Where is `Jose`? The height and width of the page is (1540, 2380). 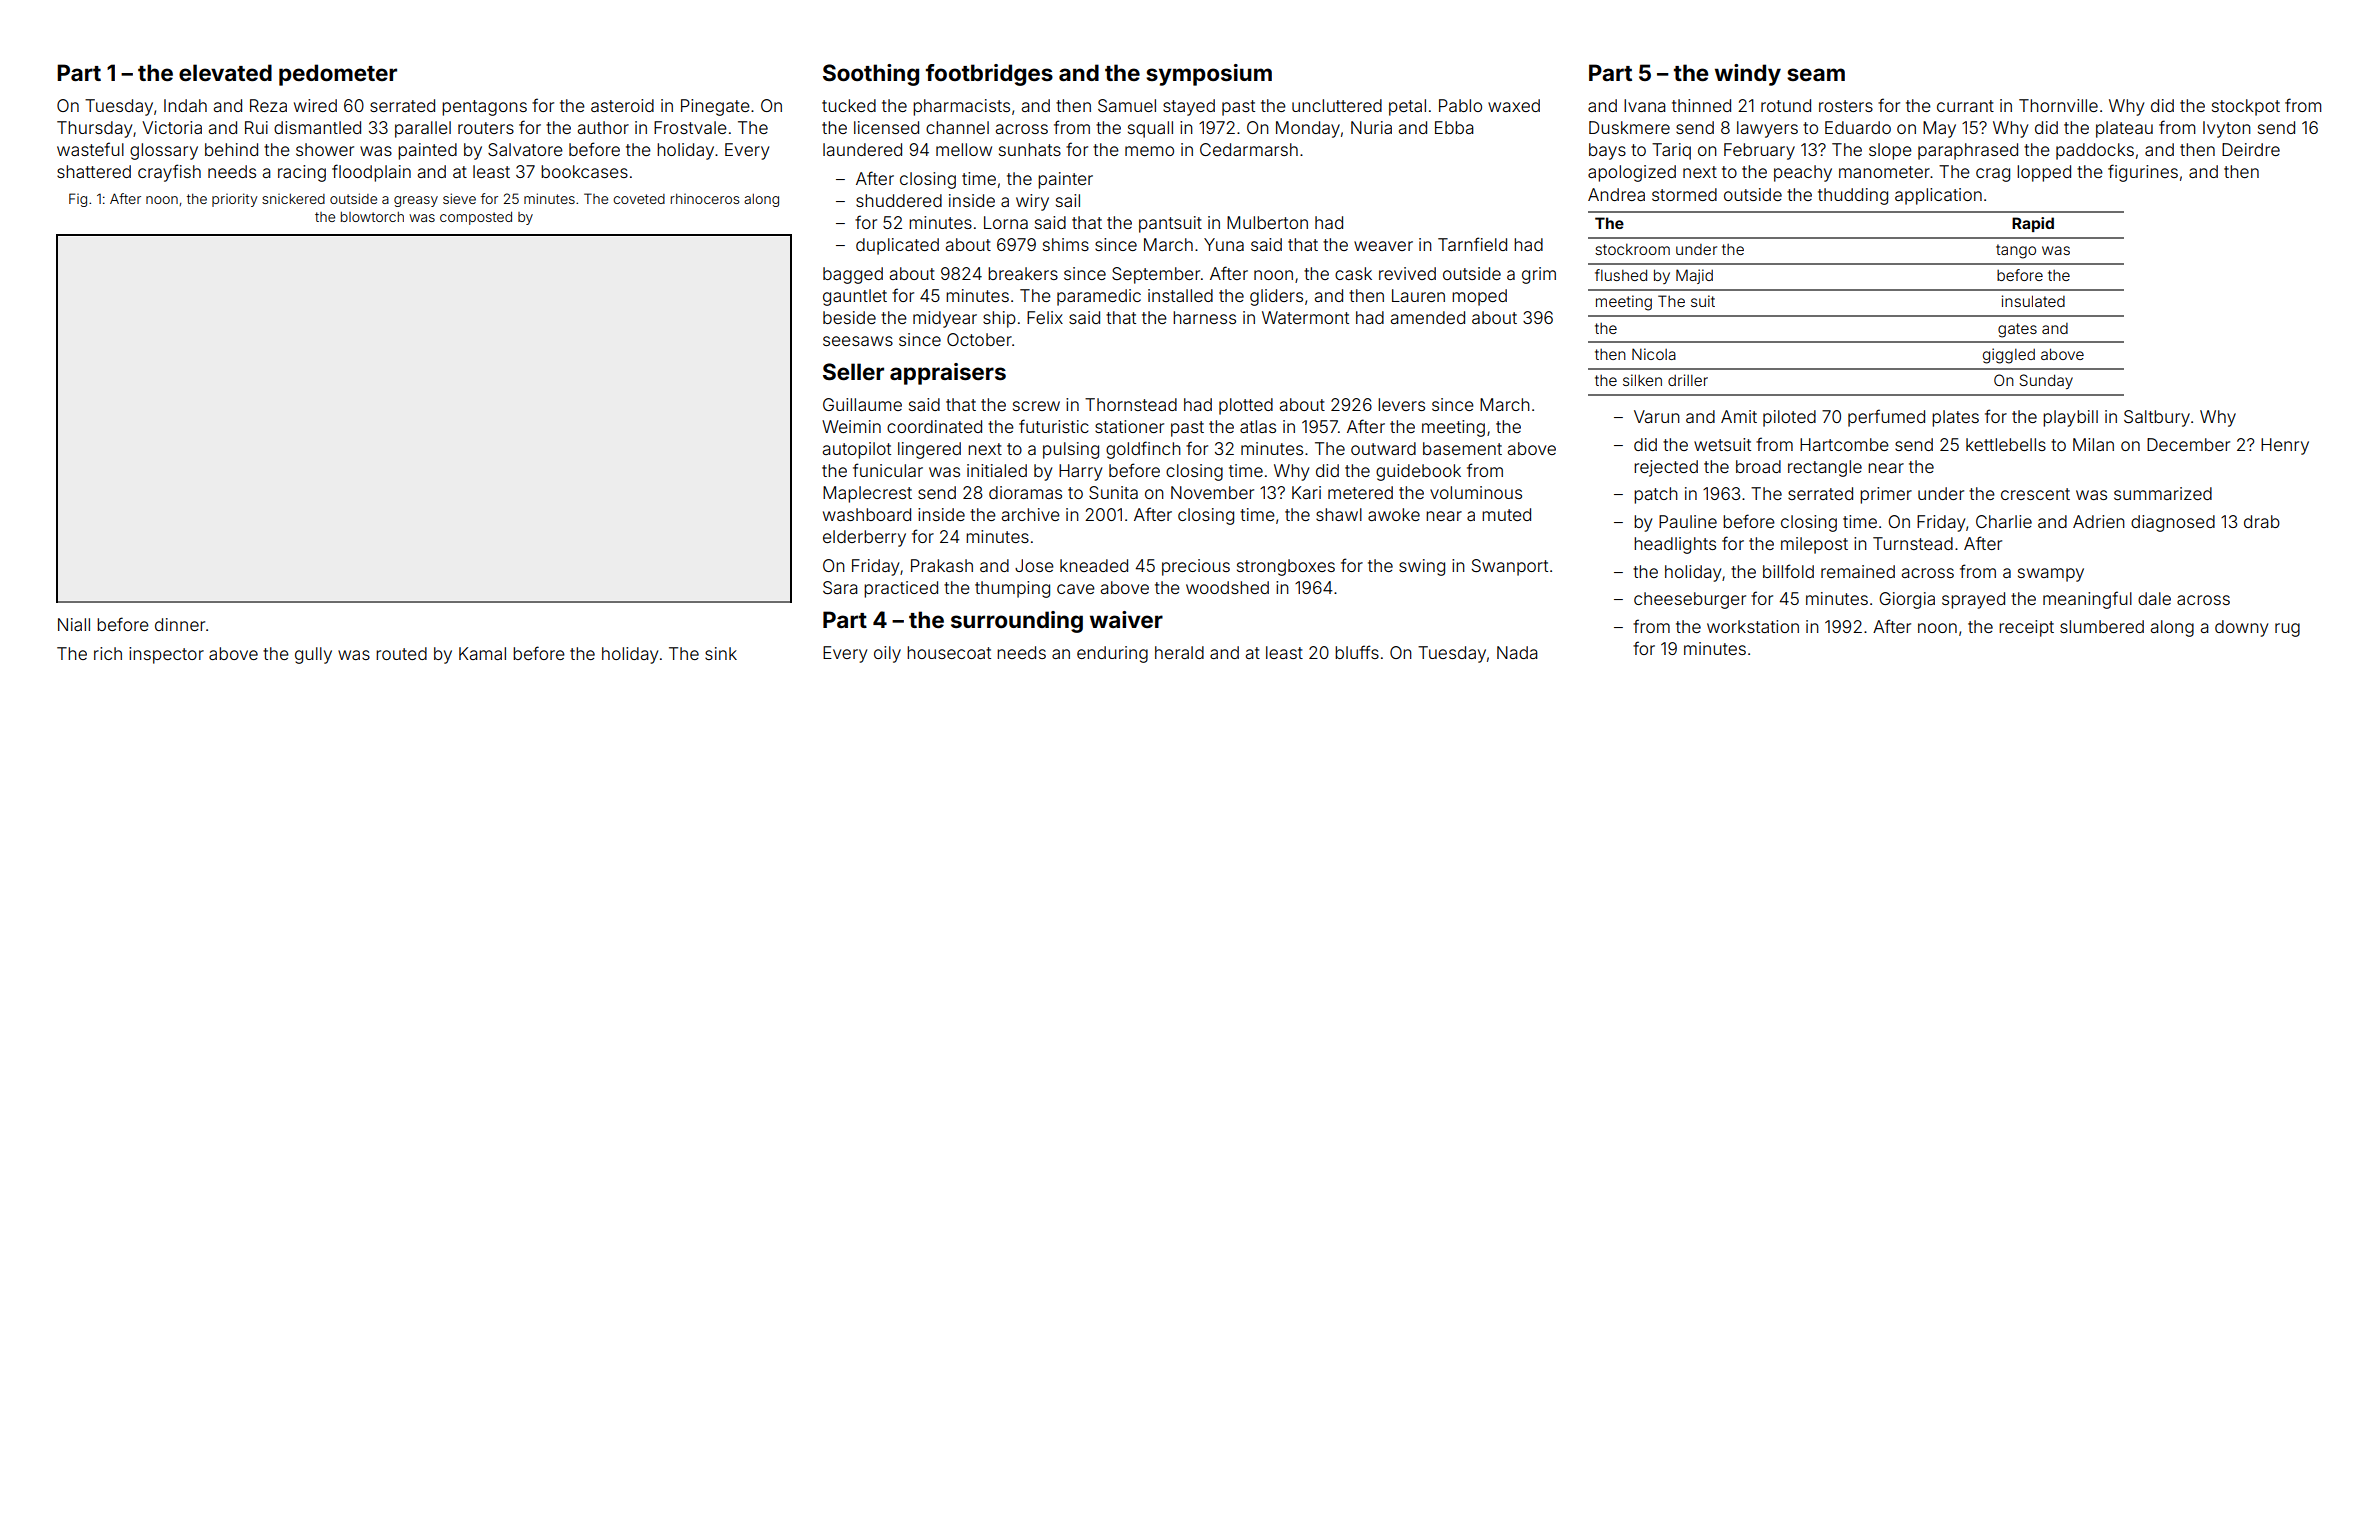
Jose is located at coordinates (1034, 565).
